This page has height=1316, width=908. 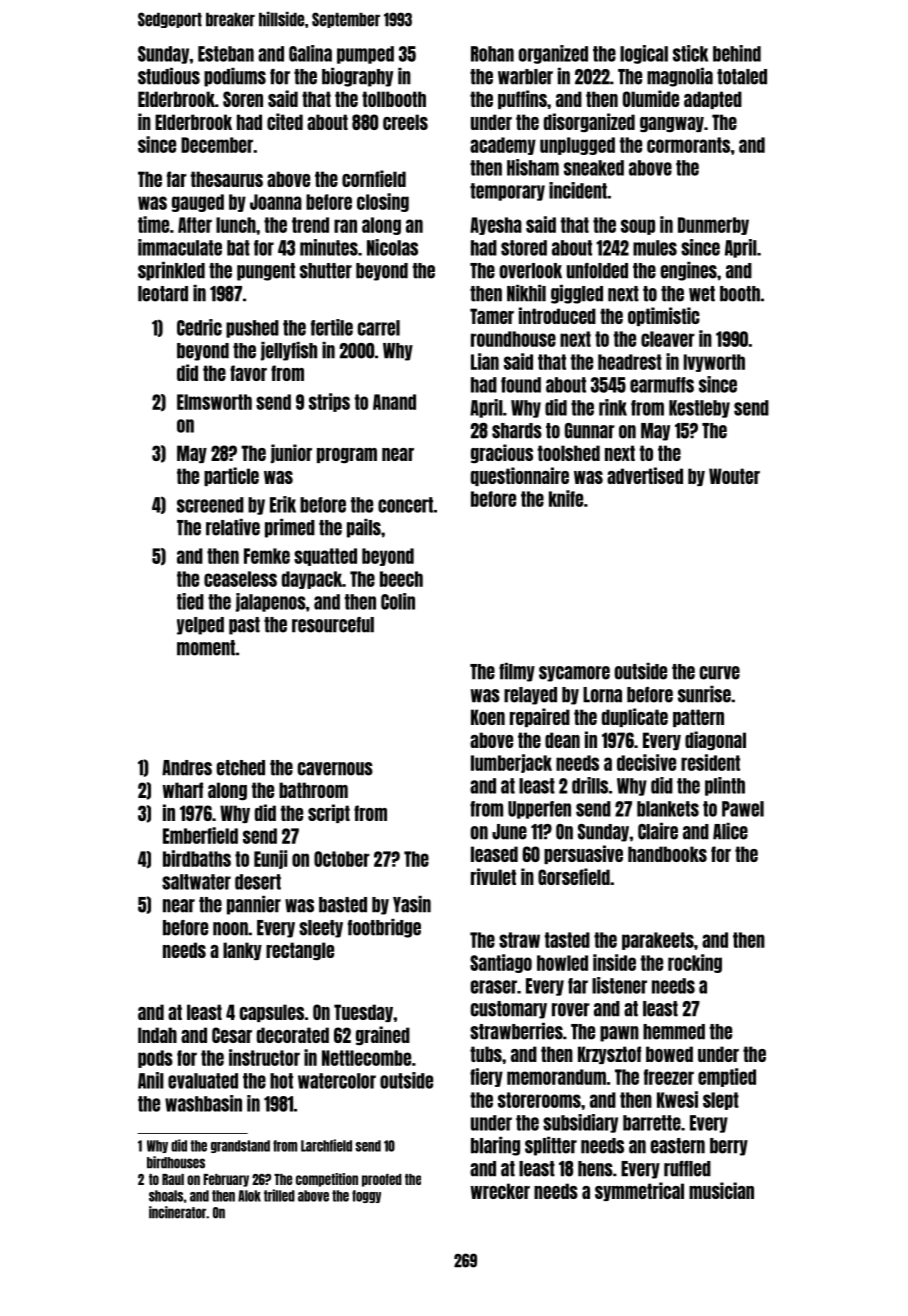 What do you see at coordinates (310, 225) in the page?
I see `trend` at bounding box center [310, 225].
